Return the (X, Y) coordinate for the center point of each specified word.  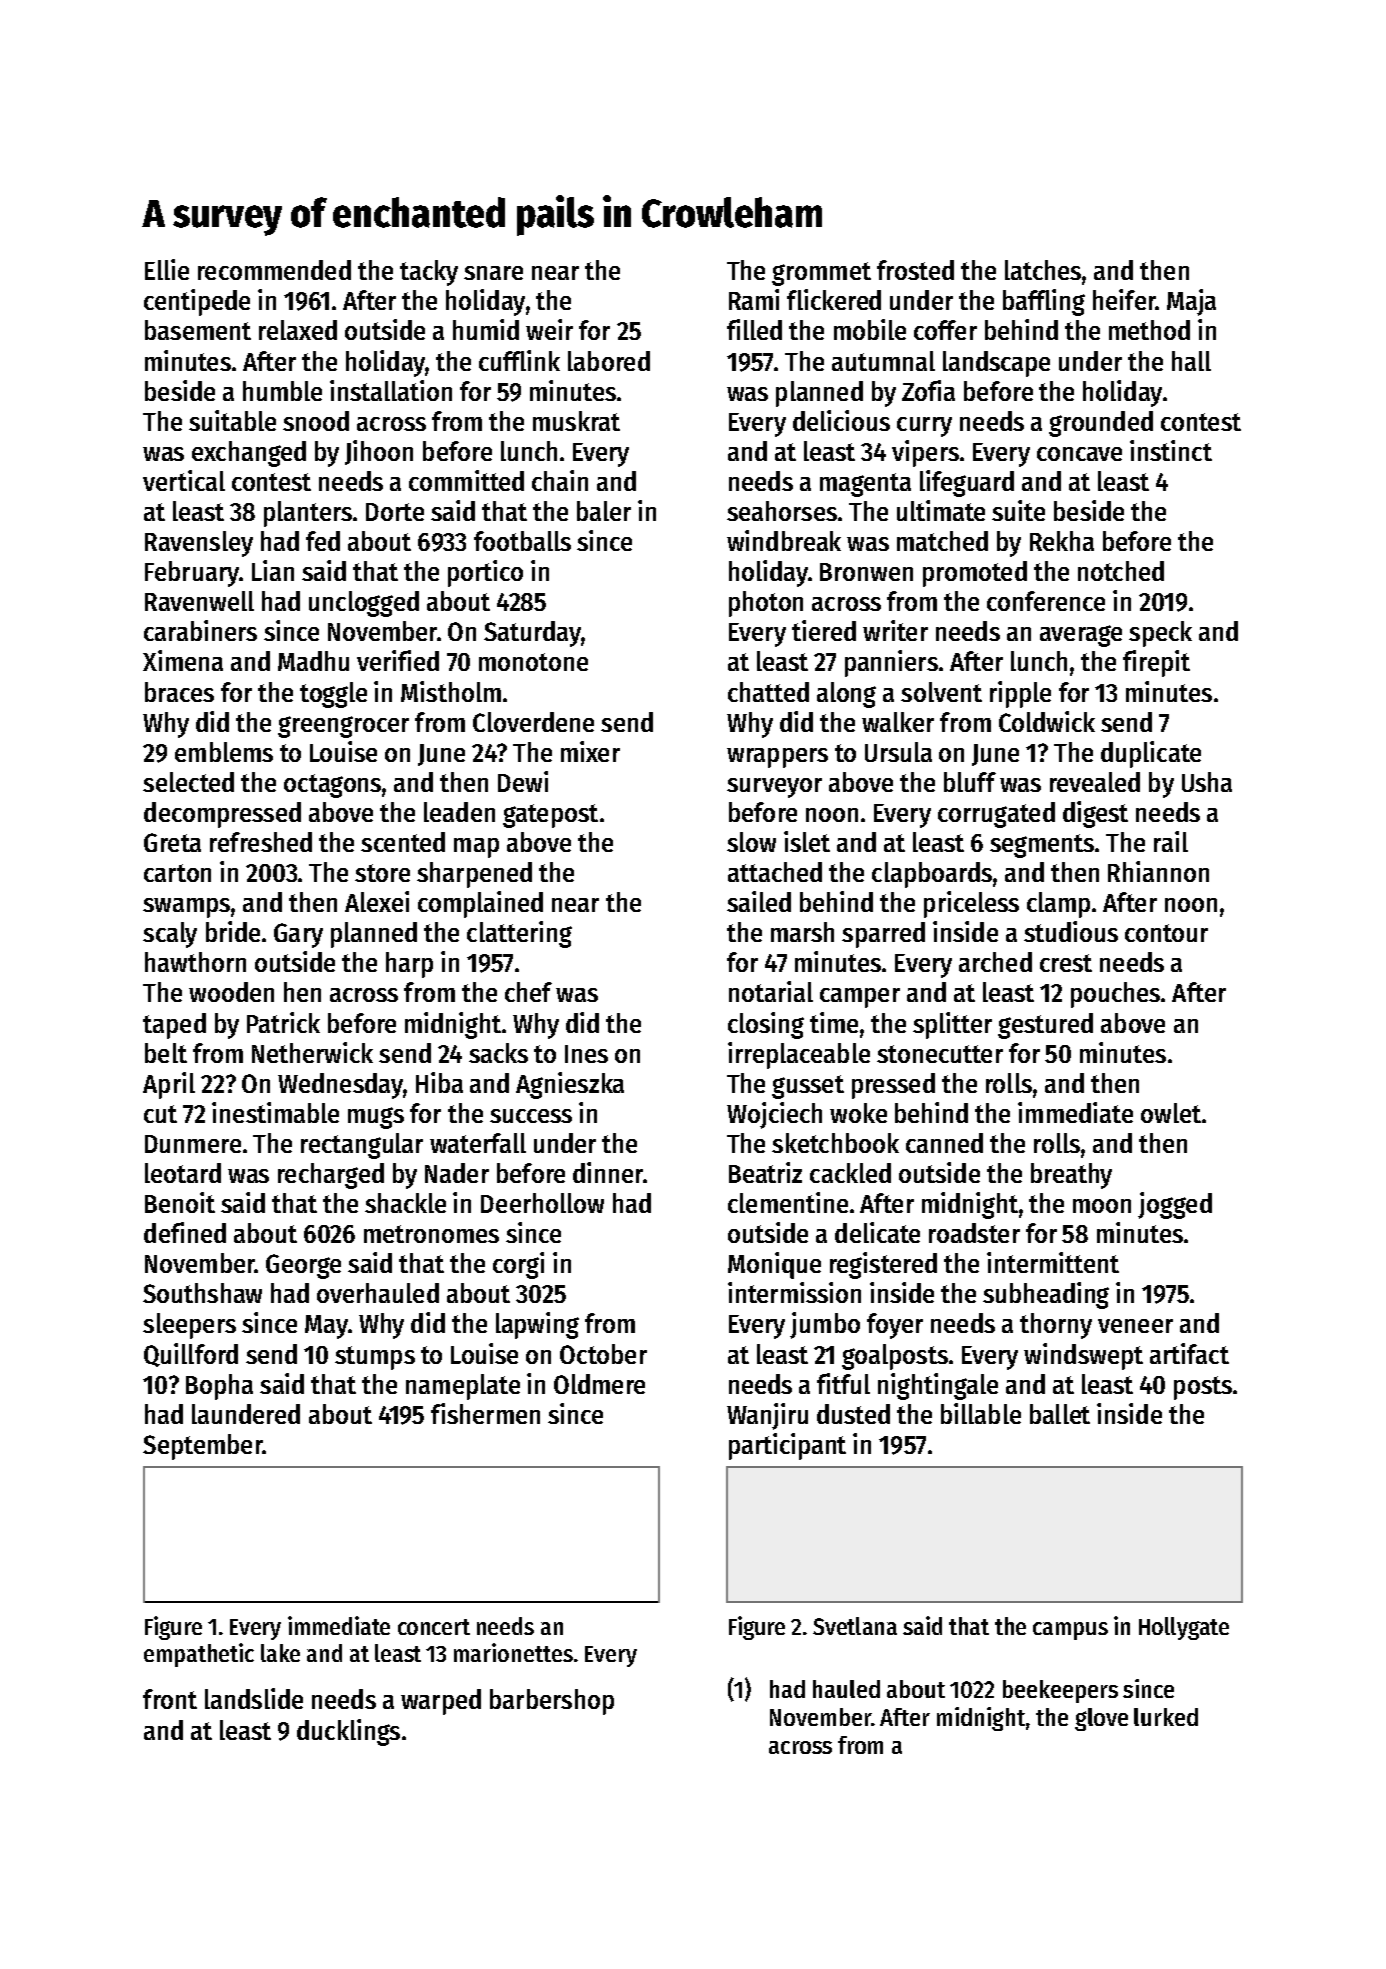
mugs (376, 1118)
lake (280, 1653)
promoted (975, 574)
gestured (1045, 1026)
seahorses (782, 511)
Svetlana (855, 1626)
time (834, 1022)
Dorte (395, 512)
